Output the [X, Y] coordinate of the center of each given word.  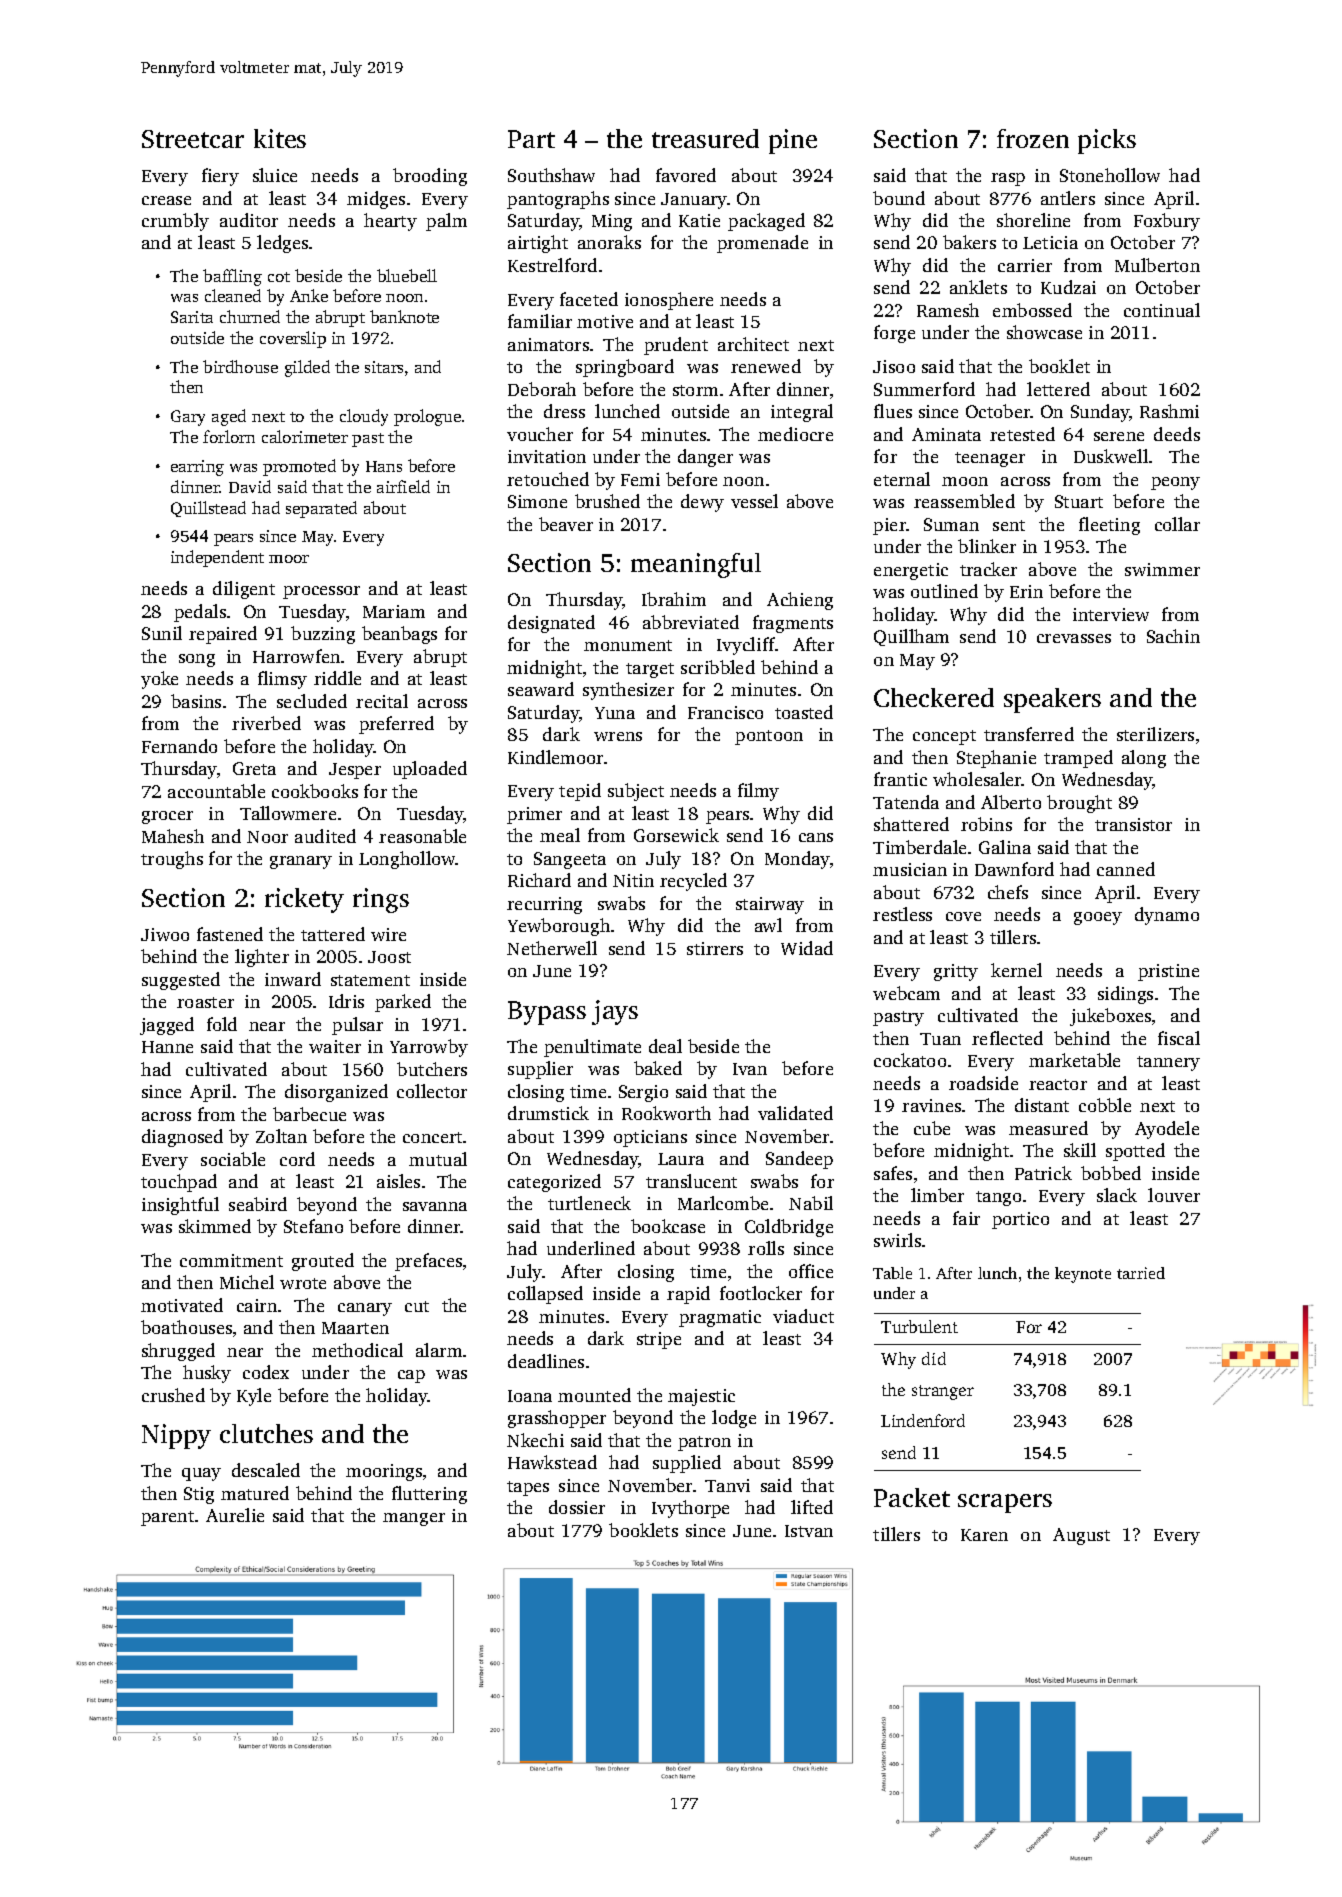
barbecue [309, 1114]
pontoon [769, 737]
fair [966, 1218]
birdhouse [240, 366]
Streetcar [193, 139]
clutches [266, 1433]
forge [894, 334]
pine [793, 141]
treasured [705, 138]
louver [1174, 1195]
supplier [540, 1070]
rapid [688, 1295]
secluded [312, 701]
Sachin [1173, 636]
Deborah [542, 389]
